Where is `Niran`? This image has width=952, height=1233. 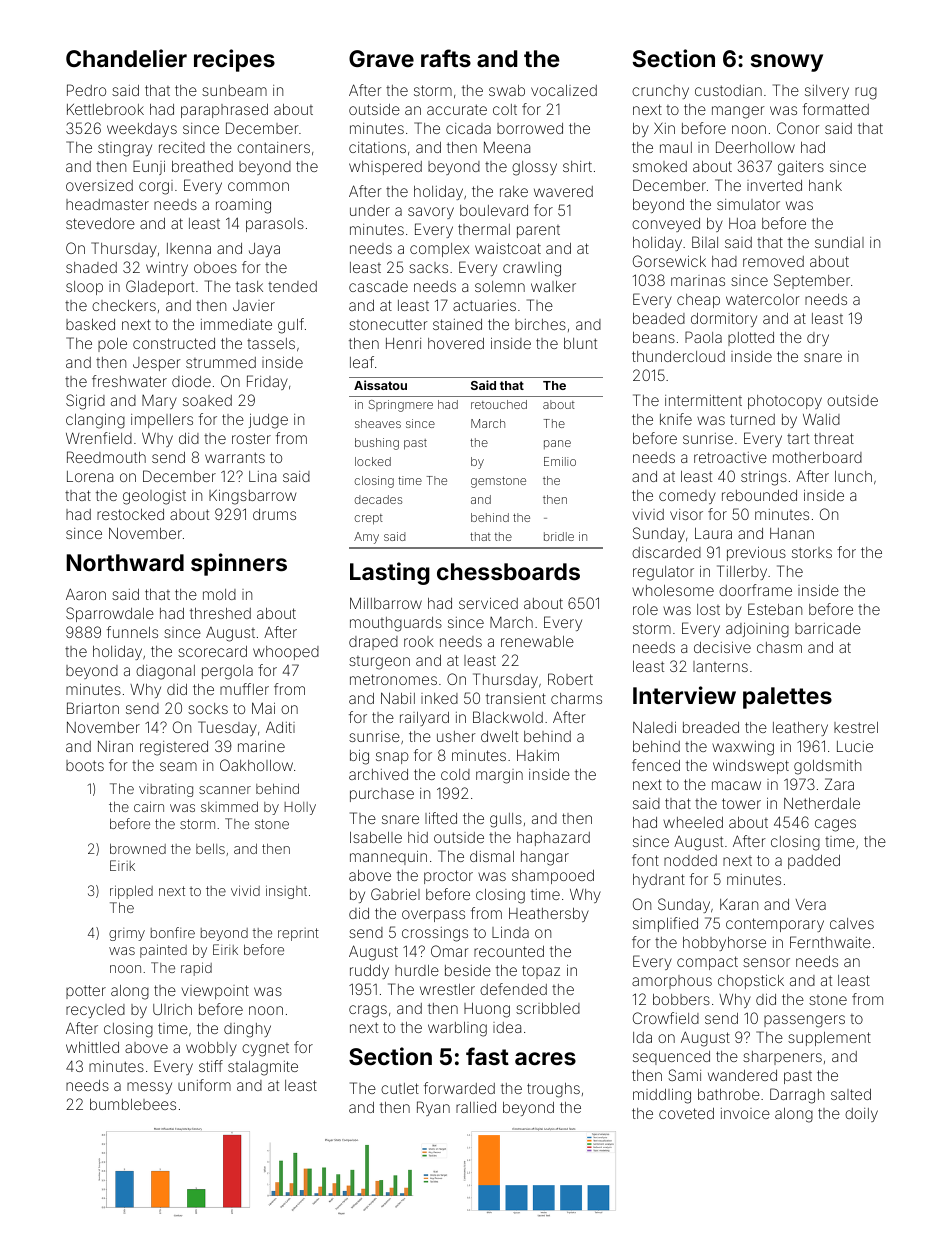
Niran is located at coordinates (115, 746).
